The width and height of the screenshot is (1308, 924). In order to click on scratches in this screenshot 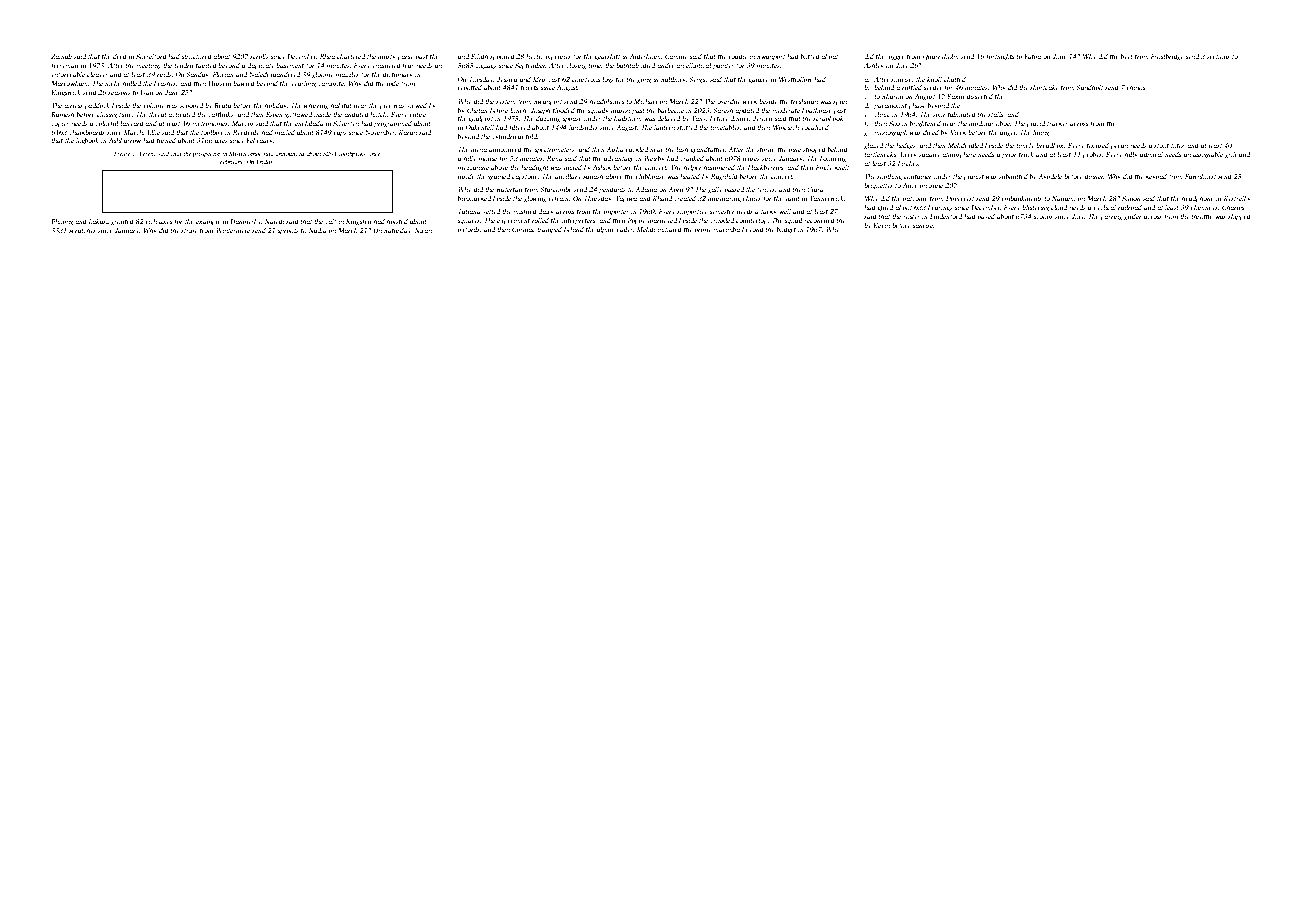, I will do `click(82, 230)`.
